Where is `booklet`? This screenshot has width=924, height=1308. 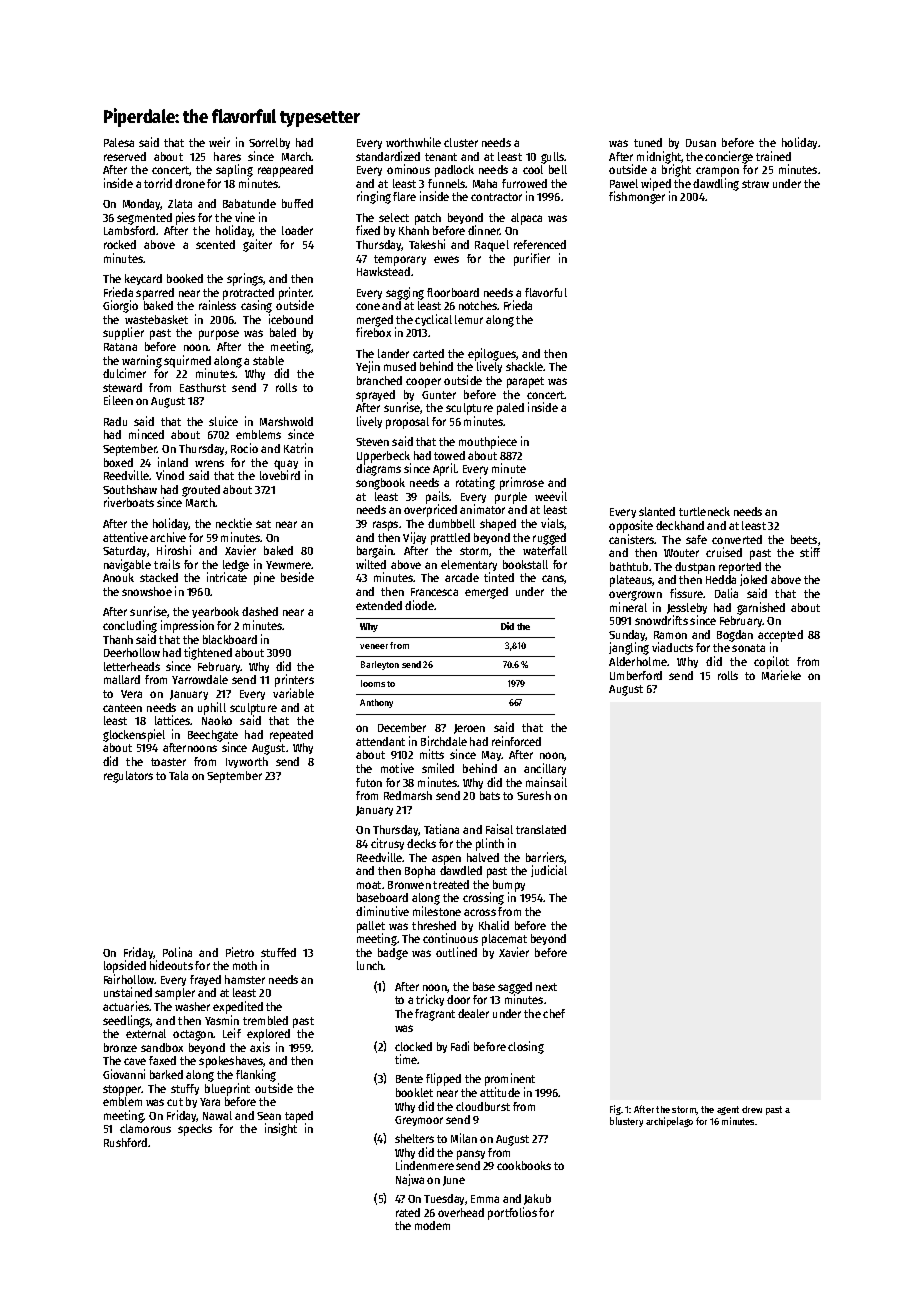 booklet is located at coordinates (414, 1092).
